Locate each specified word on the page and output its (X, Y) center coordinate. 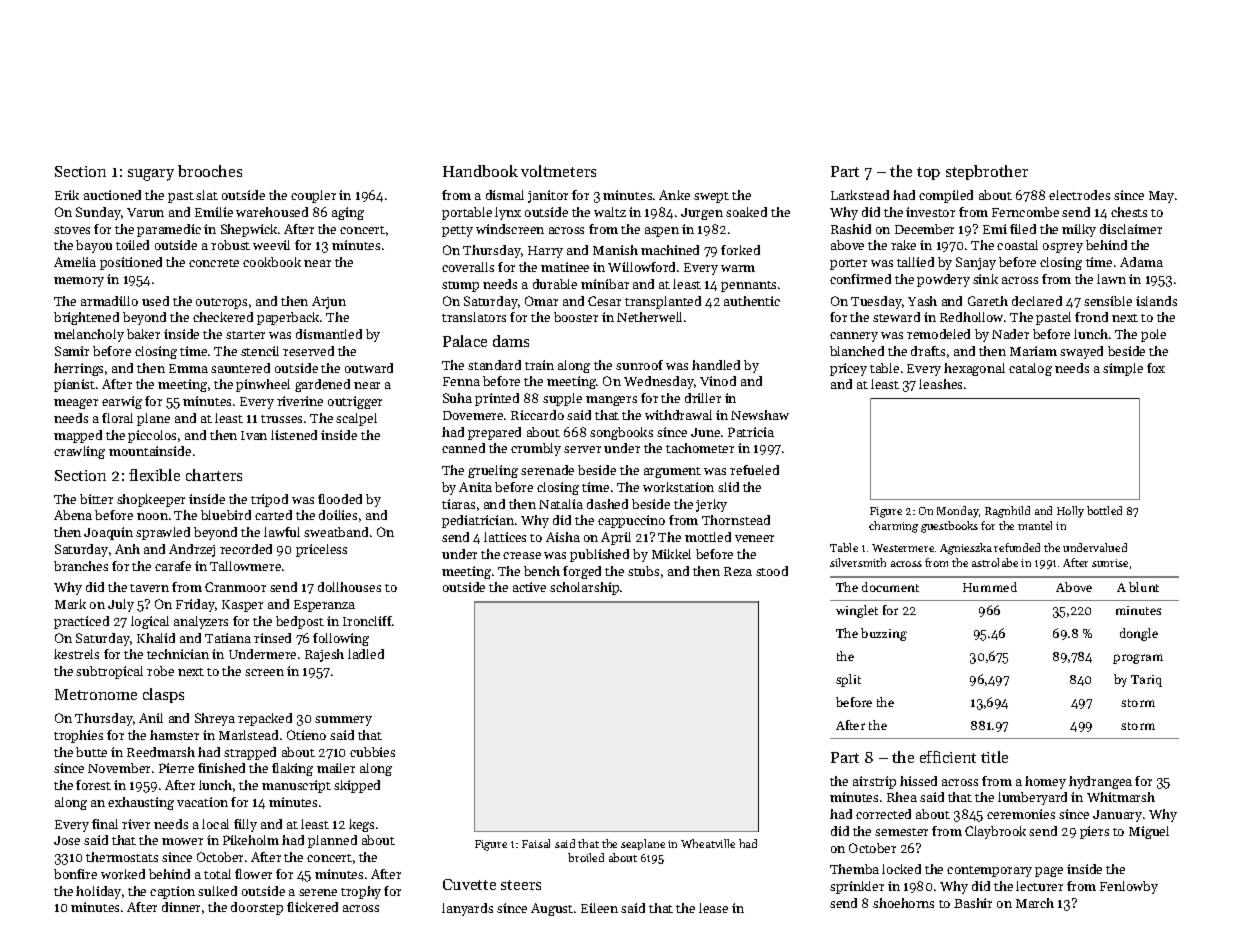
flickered (312, 907)
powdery (943, 280)
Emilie (214, 212)
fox (1156, 368)
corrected (883, 814)
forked (740, 250)
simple (1123, 369)
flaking (292, 769)
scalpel (356, 419)
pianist (74, 385)
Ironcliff (367, 621)
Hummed (990, 587)
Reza (738, 571)
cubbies (372, 752)
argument (672, 472)
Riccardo (537, 415)
